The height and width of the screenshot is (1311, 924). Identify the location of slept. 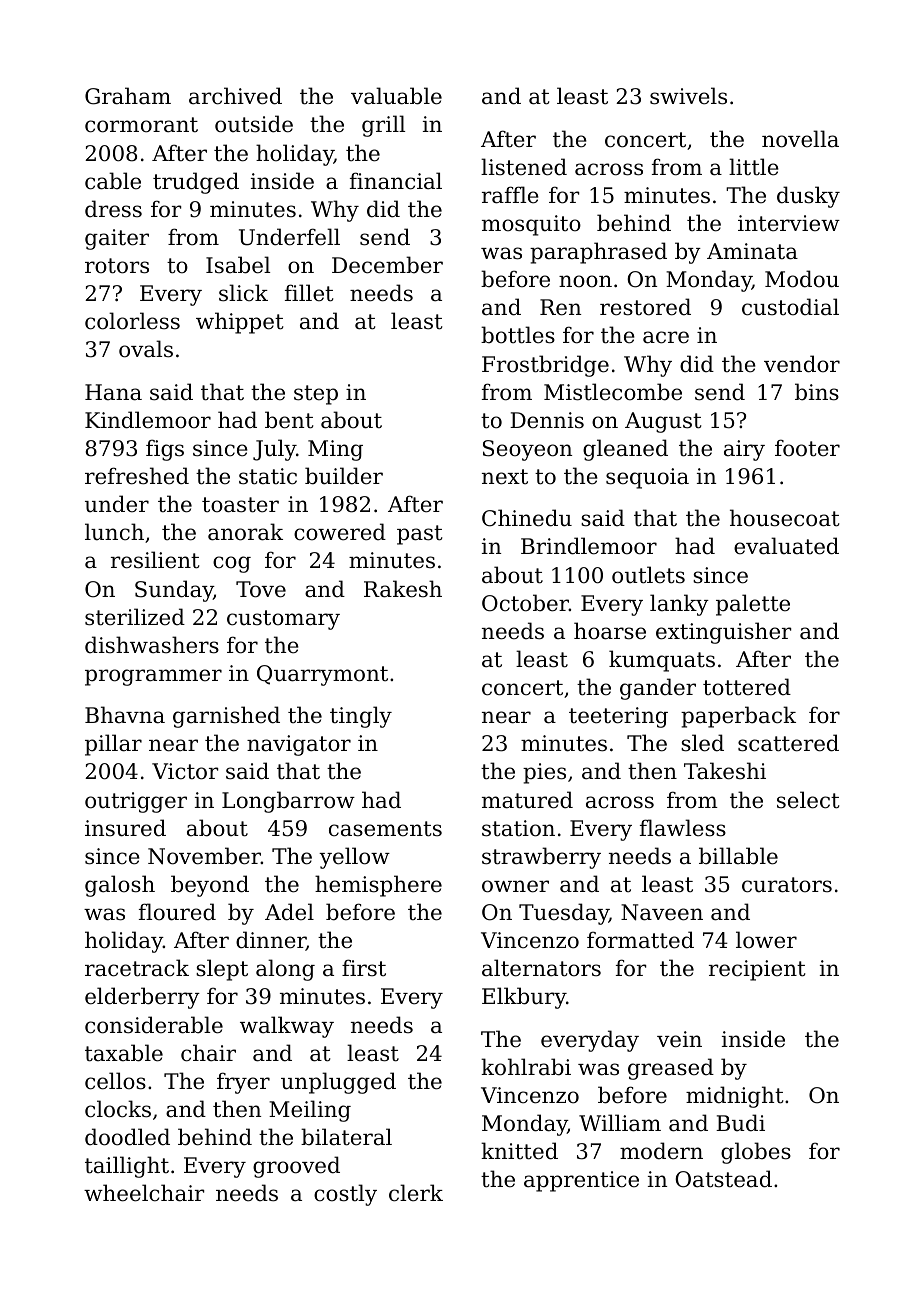
(222, 970).
